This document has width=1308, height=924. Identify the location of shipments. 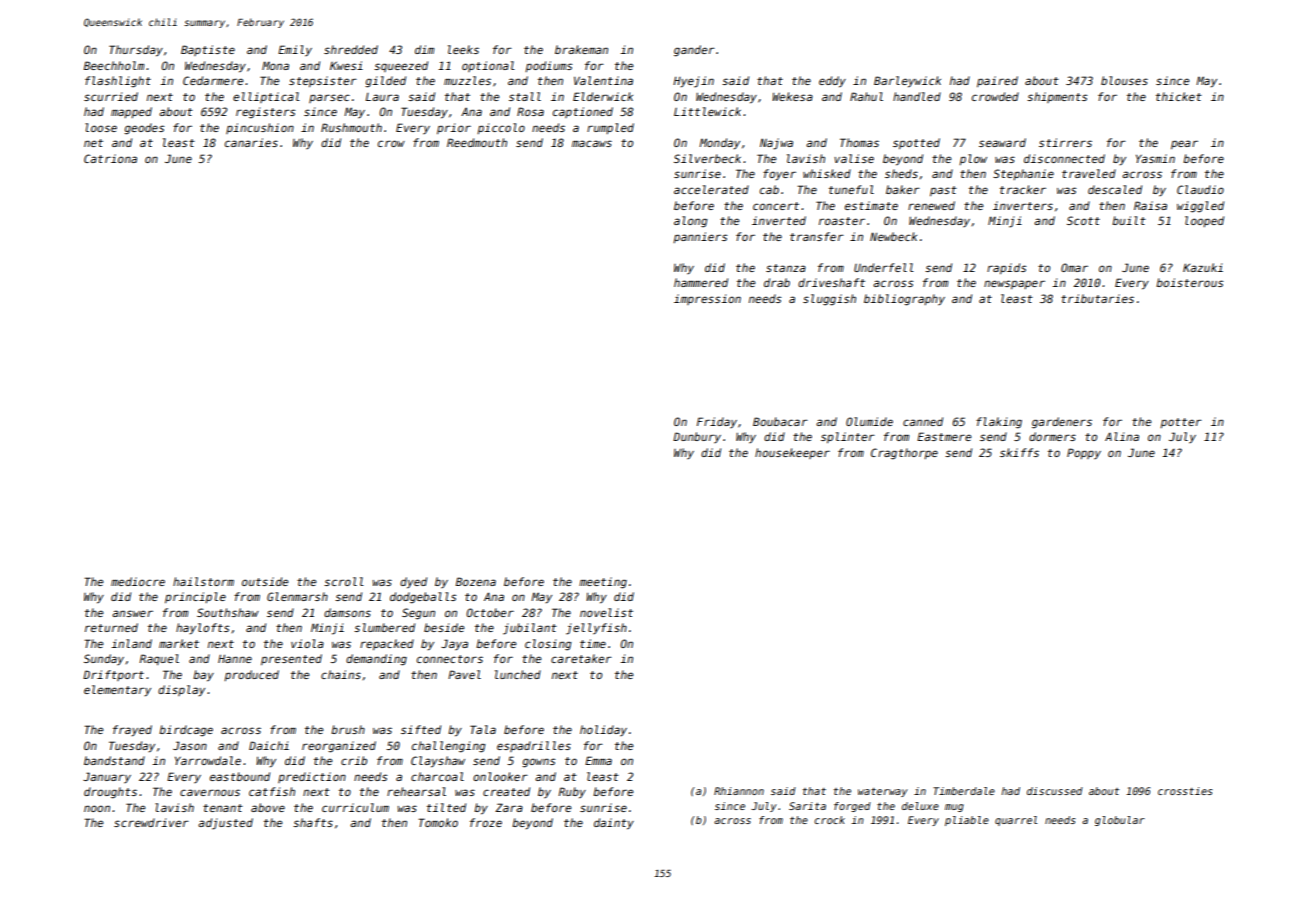
(1057, 97).
